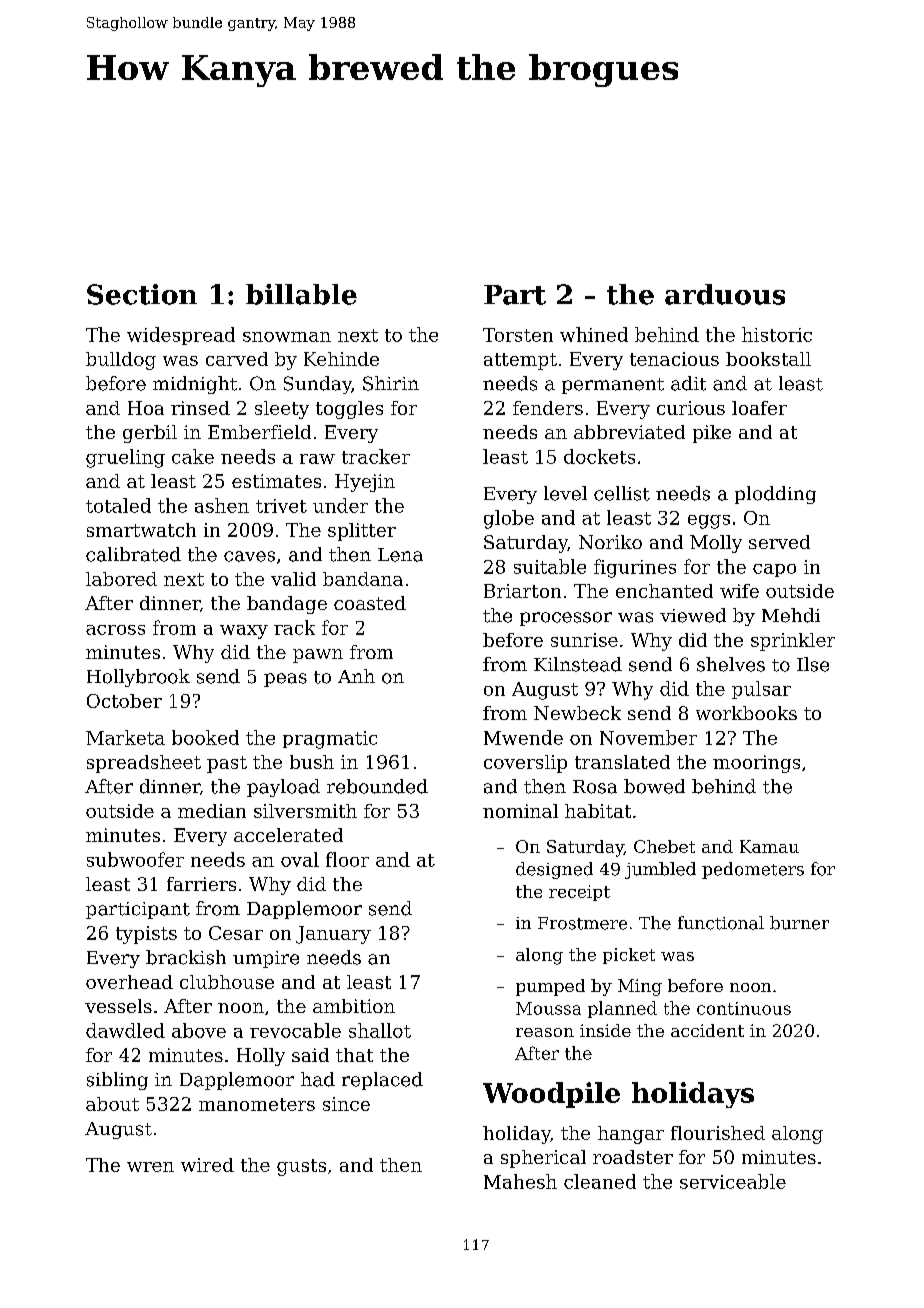  I want to click on waxy, so click(244, 632).
